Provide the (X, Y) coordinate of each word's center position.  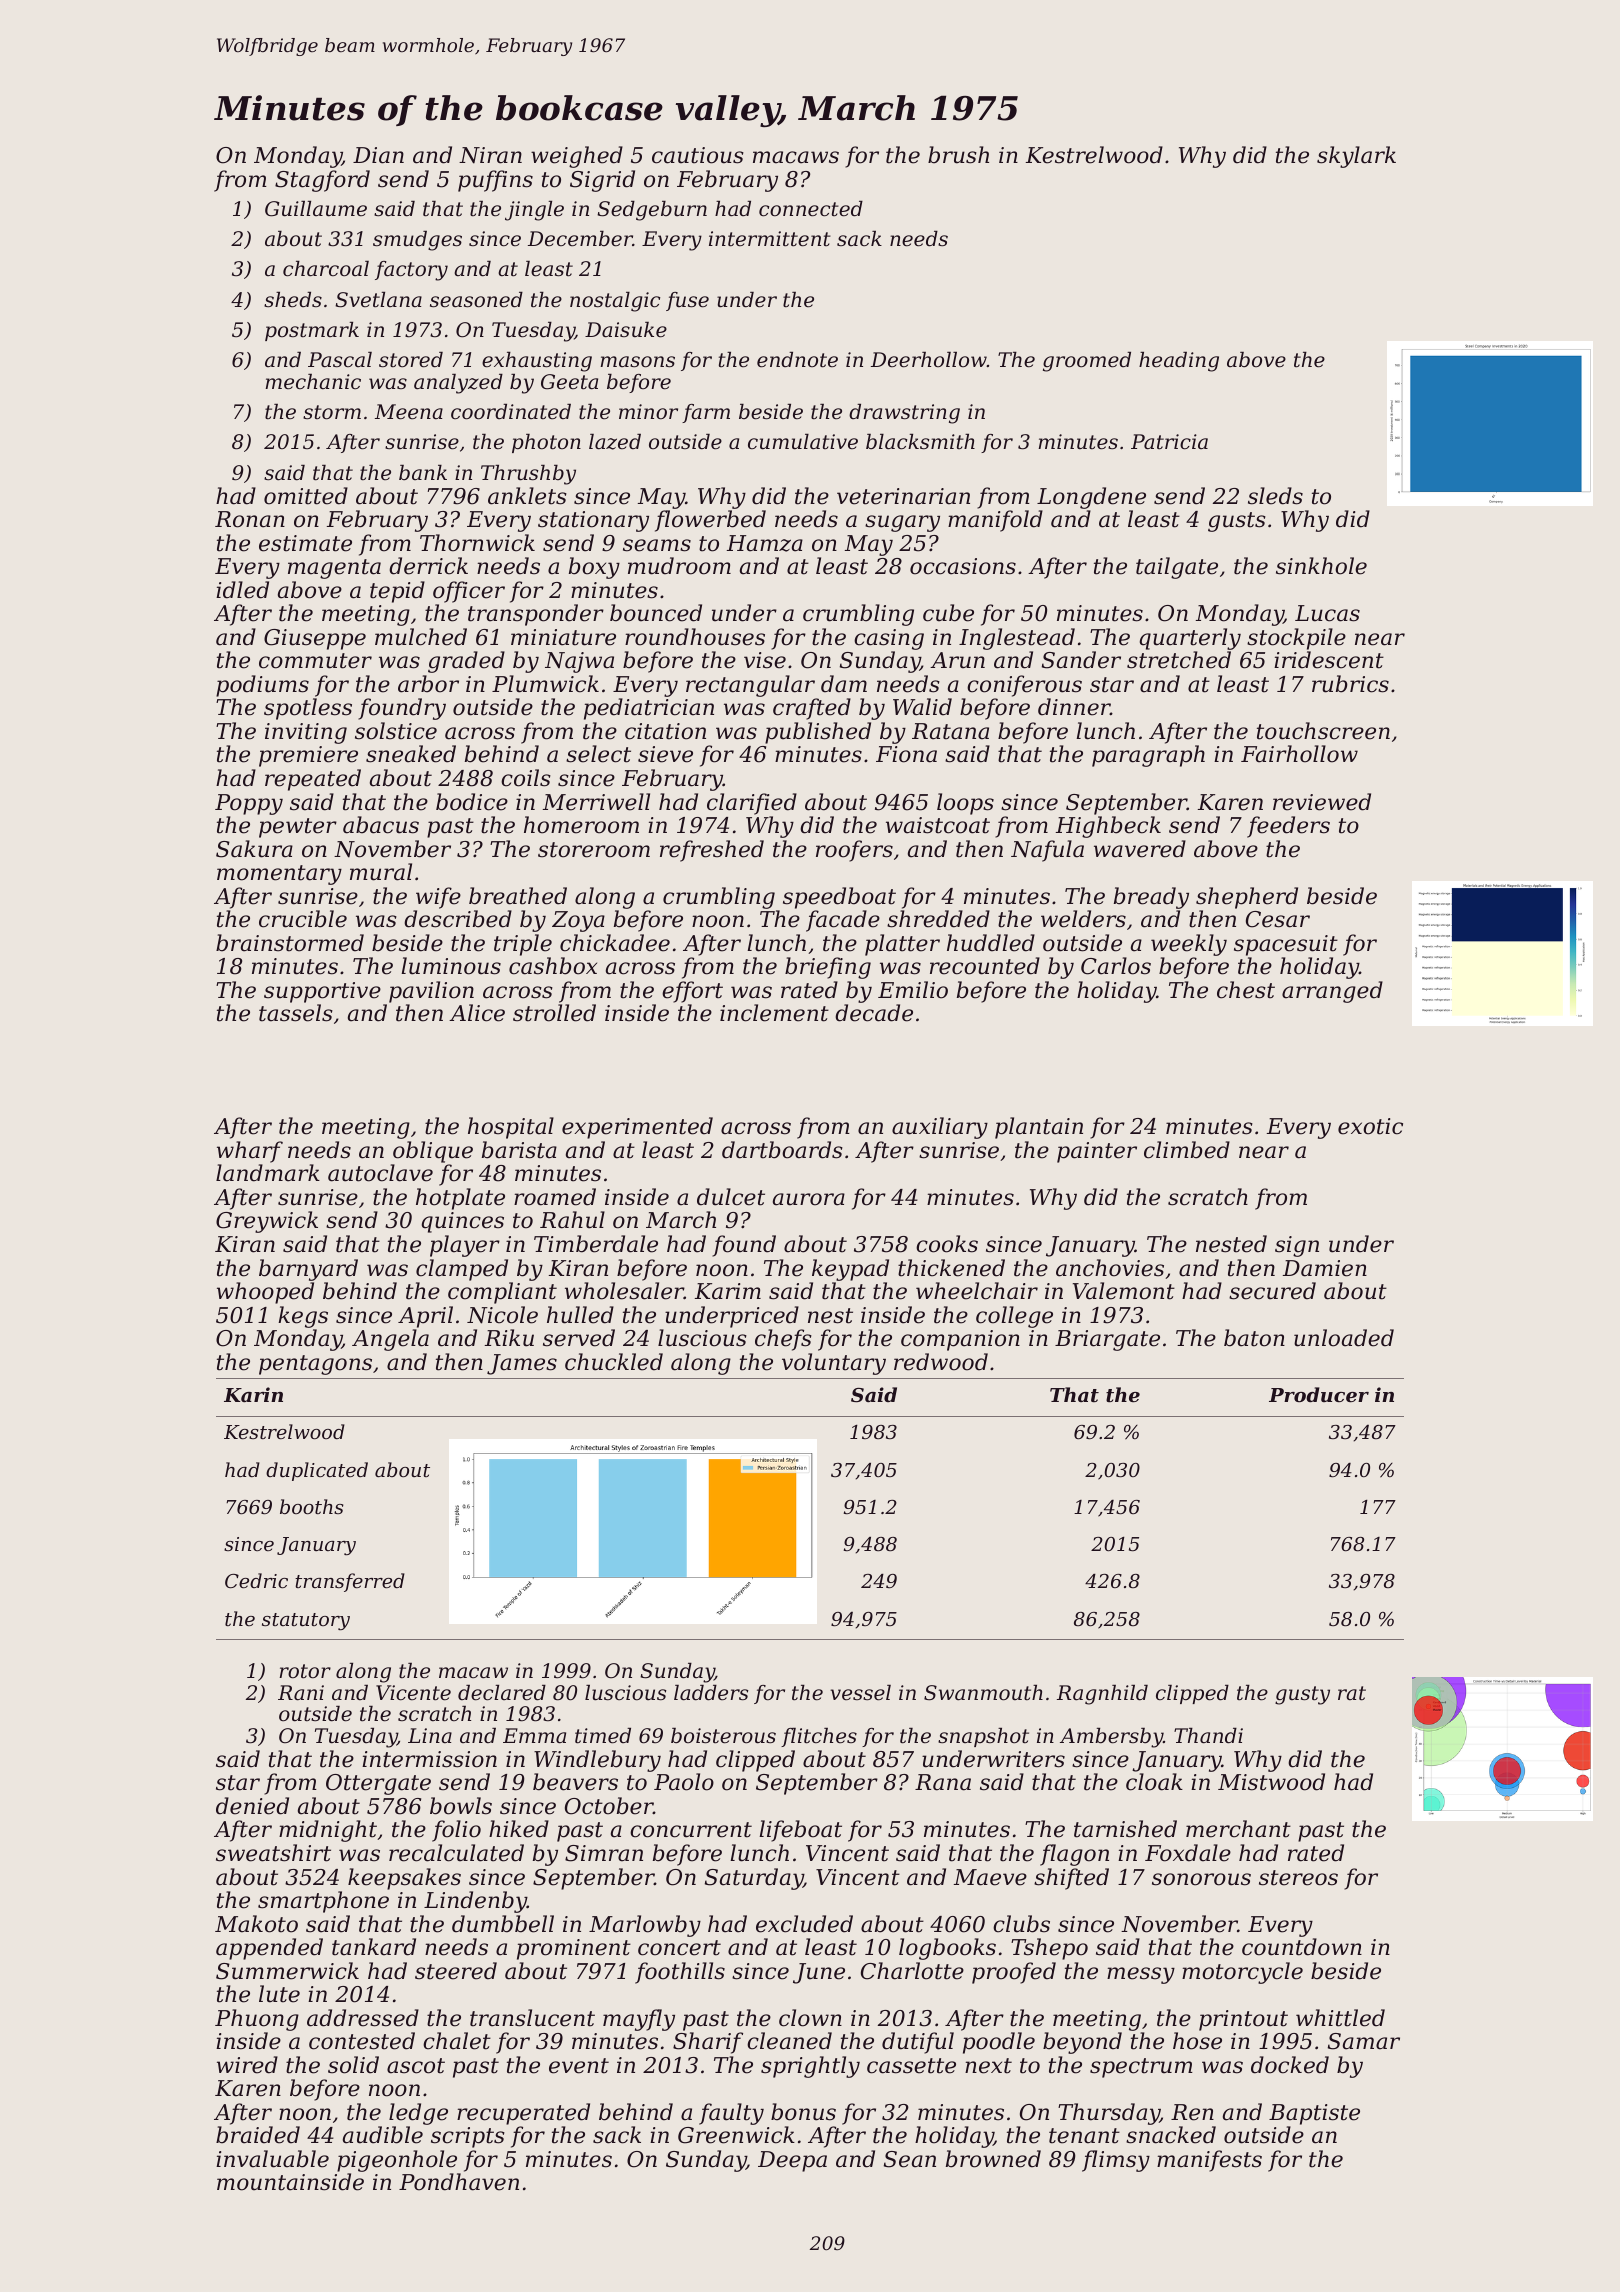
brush (958, 155)
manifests (1209, 2161)
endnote (797, 360)
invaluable (272, 2159)
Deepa (792, 2161)
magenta (334, 569)
